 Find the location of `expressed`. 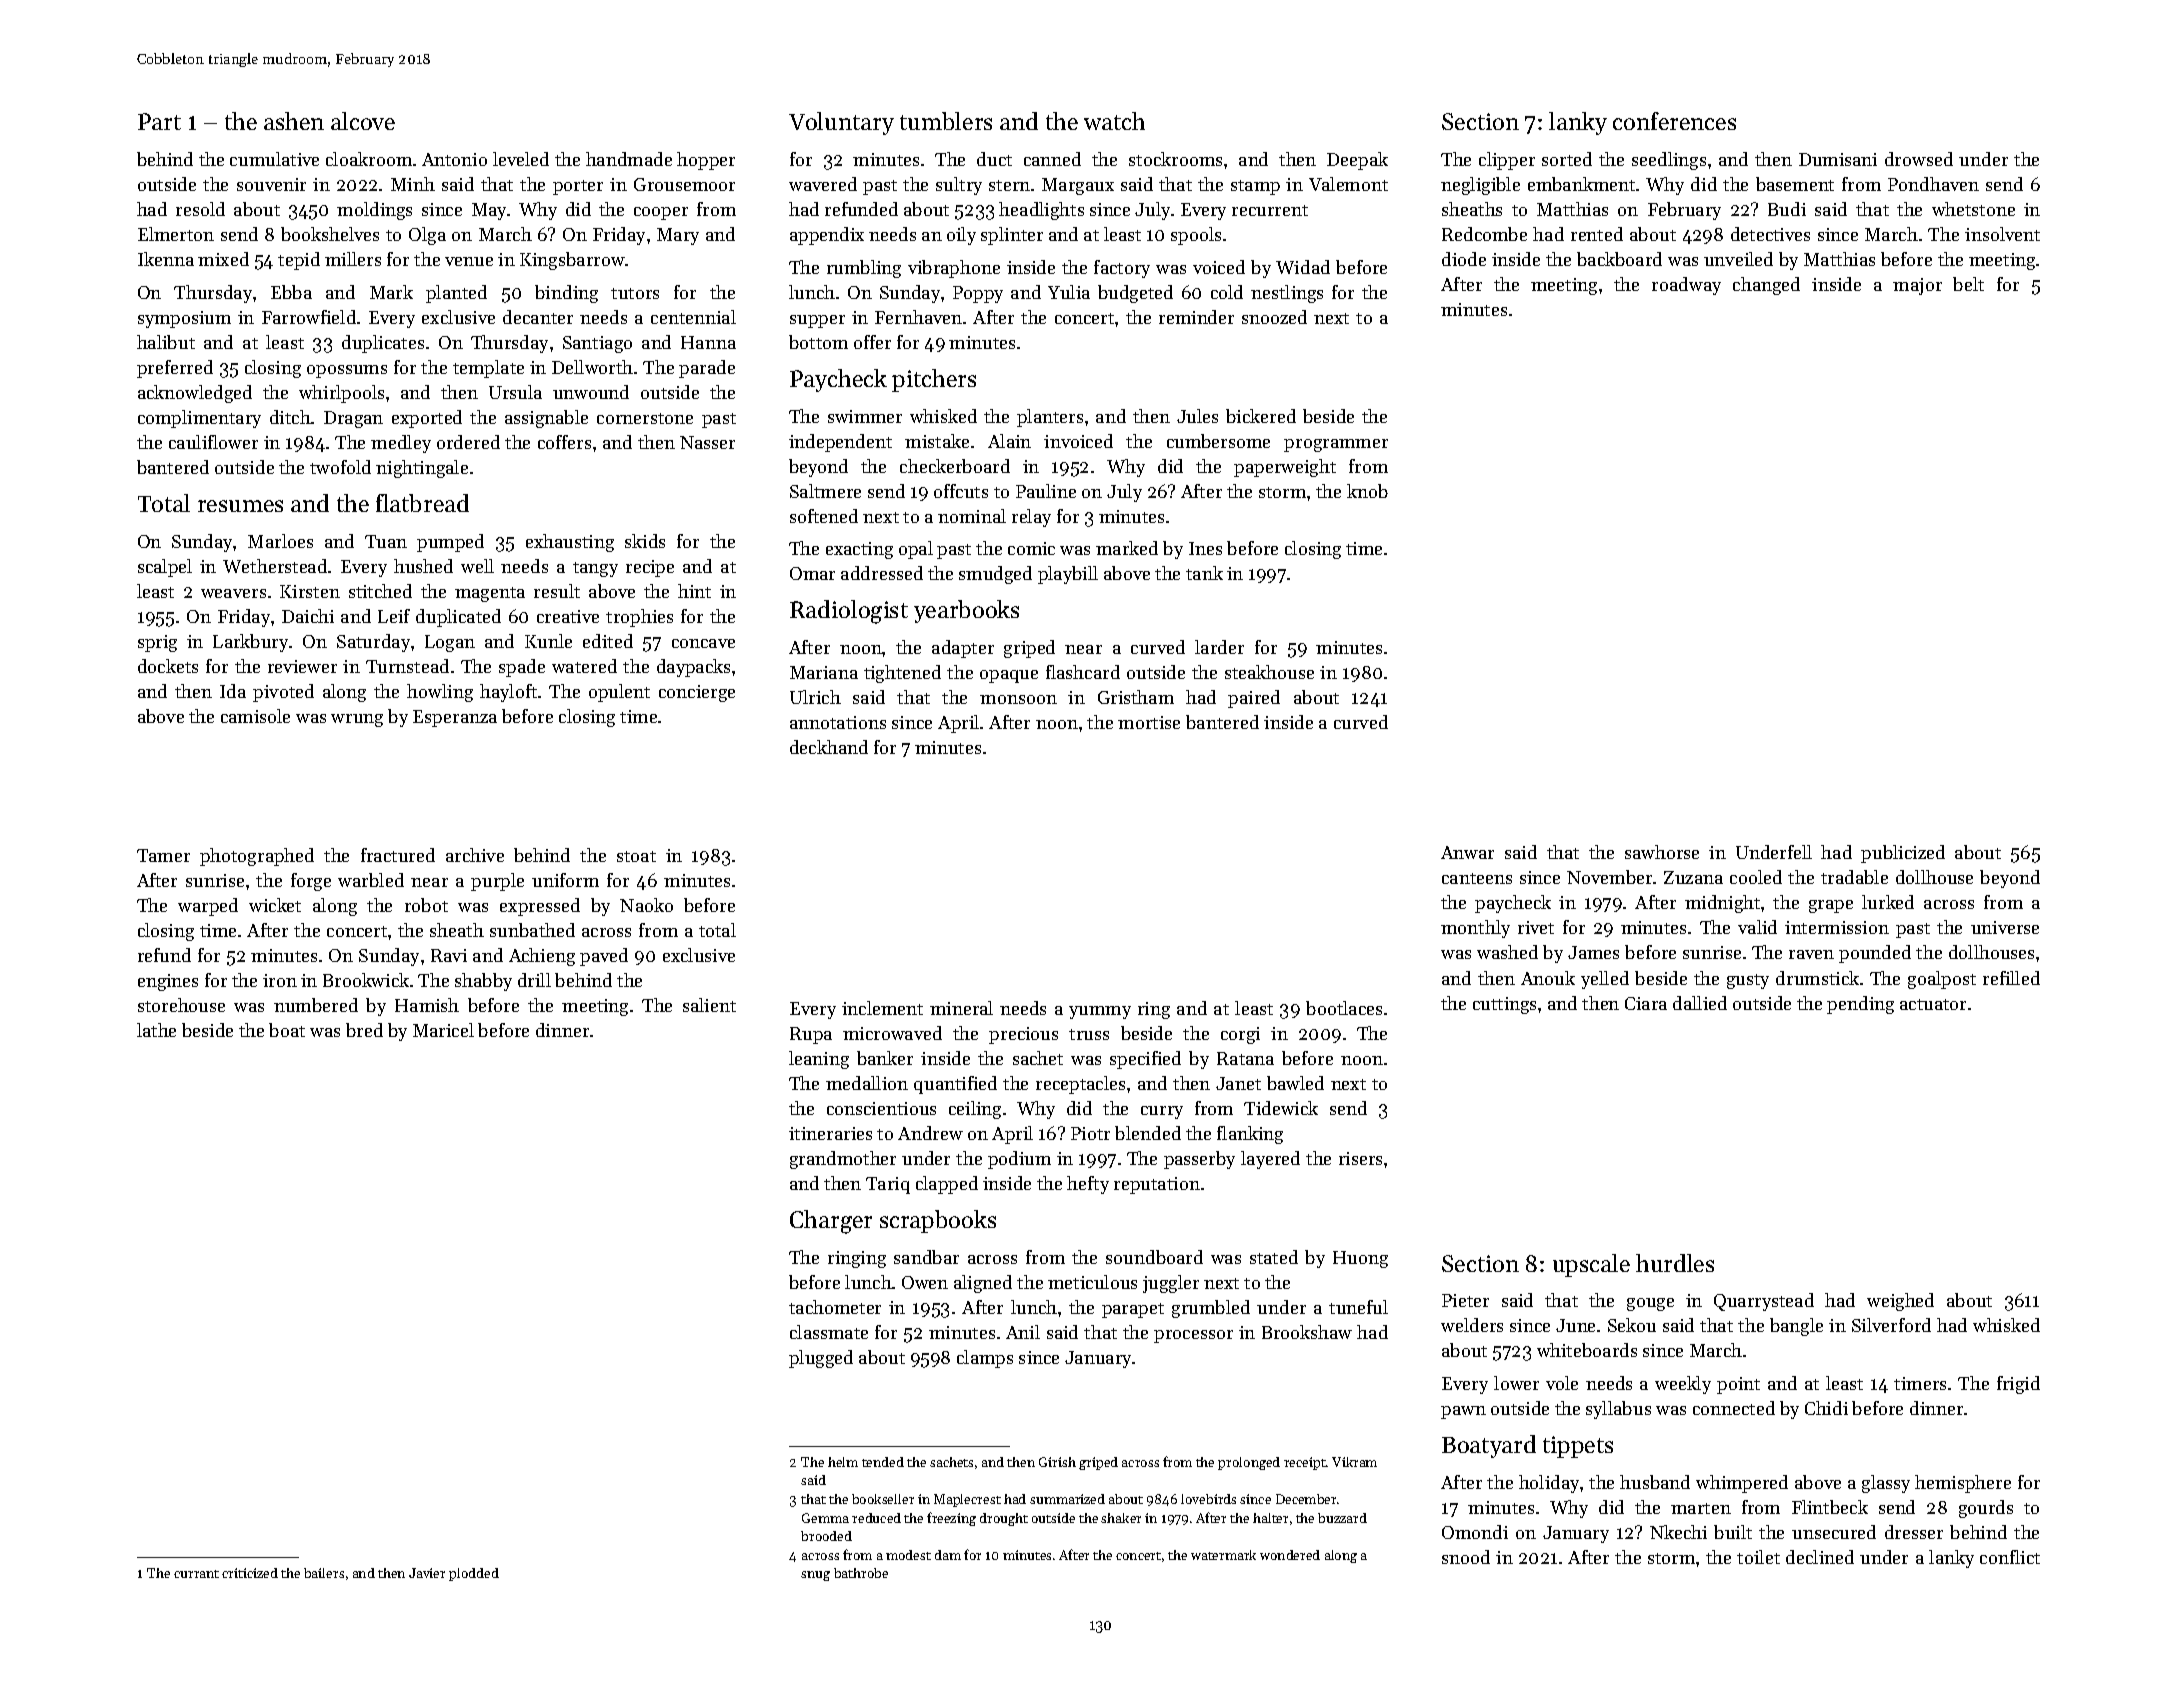

expressed is located at coordinates (540, 907).
